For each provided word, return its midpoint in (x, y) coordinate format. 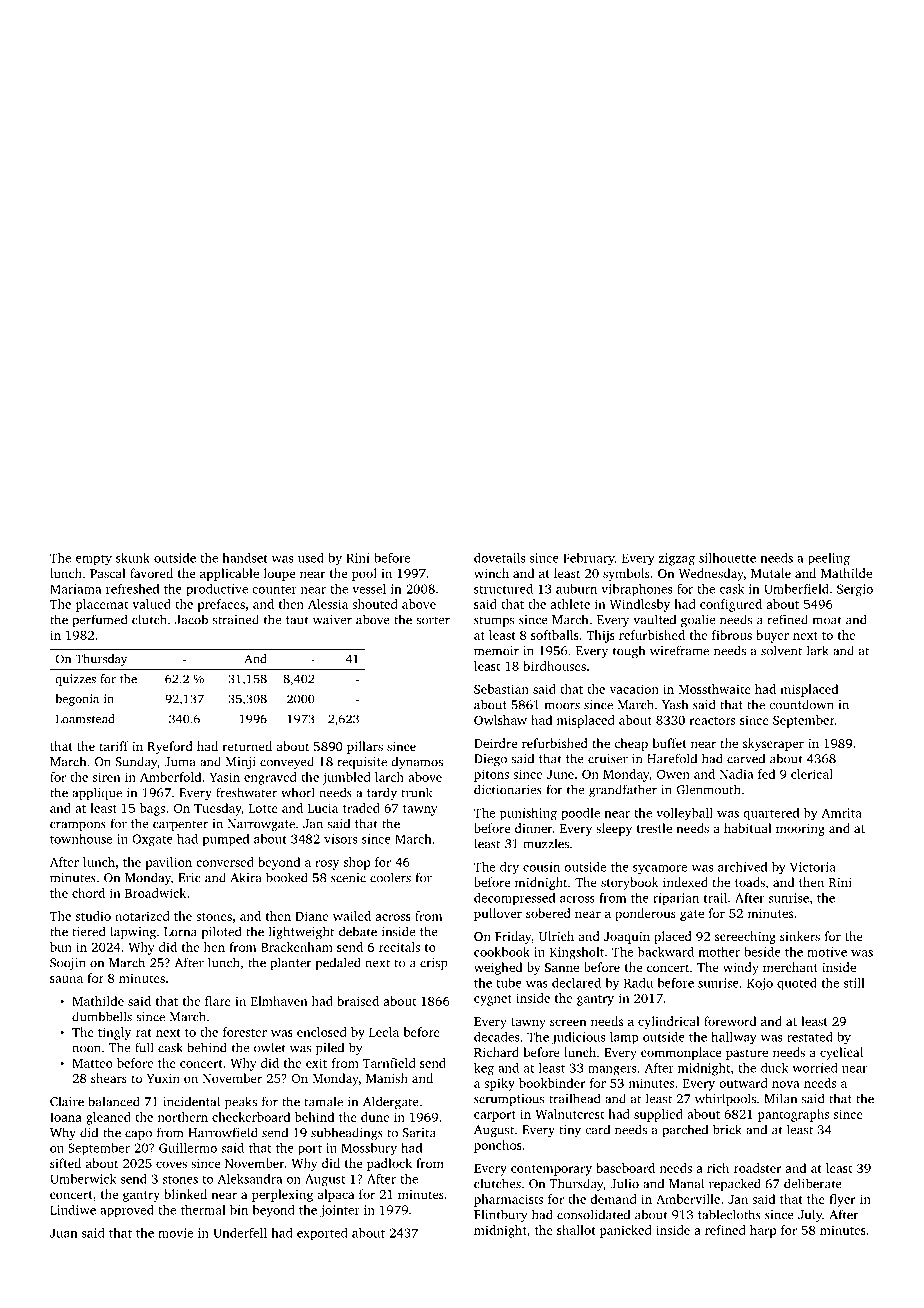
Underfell (240, 1233)
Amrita (842, 813)
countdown (801, 704)
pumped (226, 840)
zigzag (677, 559)
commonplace (681, 1053)
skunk (133, 558)
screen (568, 1022)
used (311, 558)
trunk (416, 792)
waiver (332, 620)
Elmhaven (279, 1001)
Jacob (191, 619)
